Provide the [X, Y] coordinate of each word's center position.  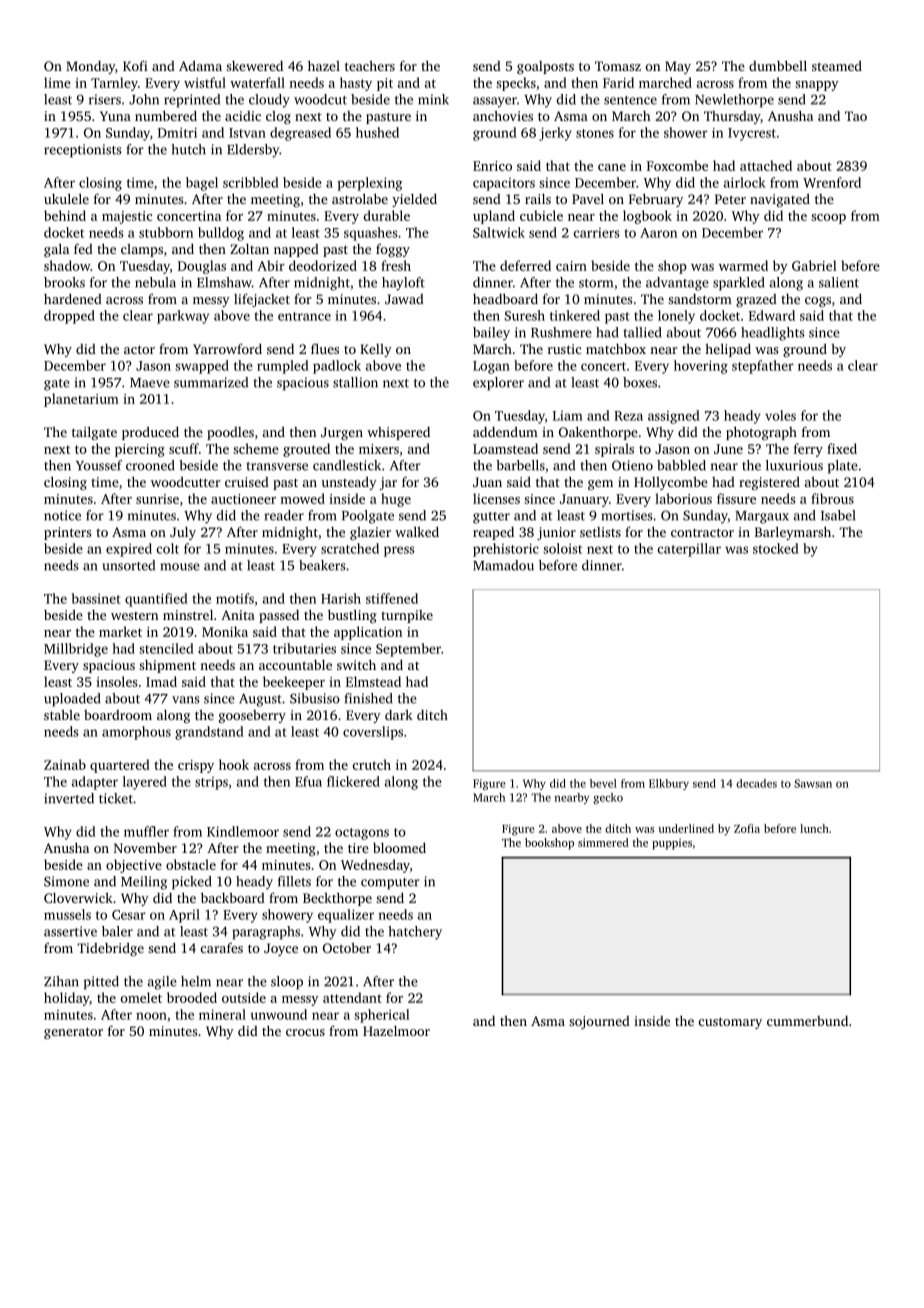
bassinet [96, 598]
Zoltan [249, 249]
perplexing [370, 184]
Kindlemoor [243, 831]
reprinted [192, 101]
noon [151, 1016]
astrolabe [360, 198]
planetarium [81, 400]
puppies [672, 844]
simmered [603, 842]
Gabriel [814, 265]
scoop [828, 219]
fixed [842, 448]
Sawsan [813, 783]
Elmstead [373, 681]
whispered [398, 433]
